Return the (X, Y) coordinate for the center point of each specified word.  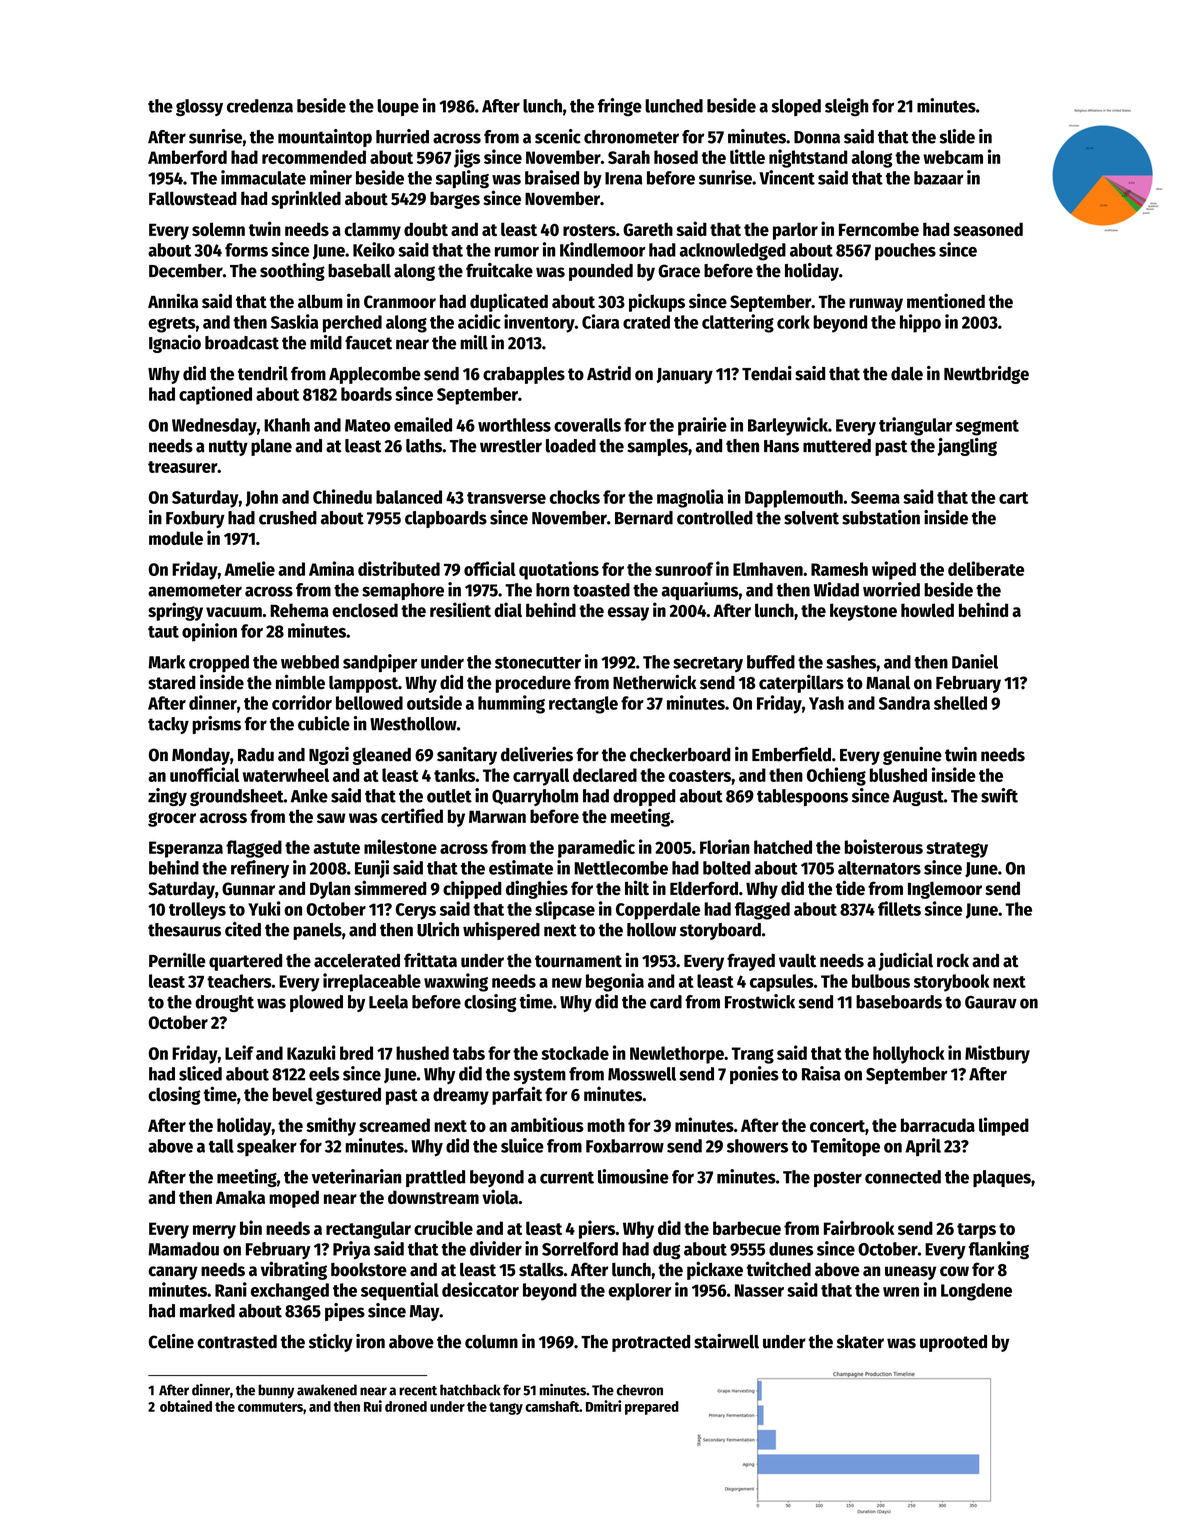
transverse (506, 498)
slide (957, 136)
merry (214, 1232)
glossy (199, 107)
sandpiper (380, 663)
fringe (620, 107)
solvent (811, 518)
